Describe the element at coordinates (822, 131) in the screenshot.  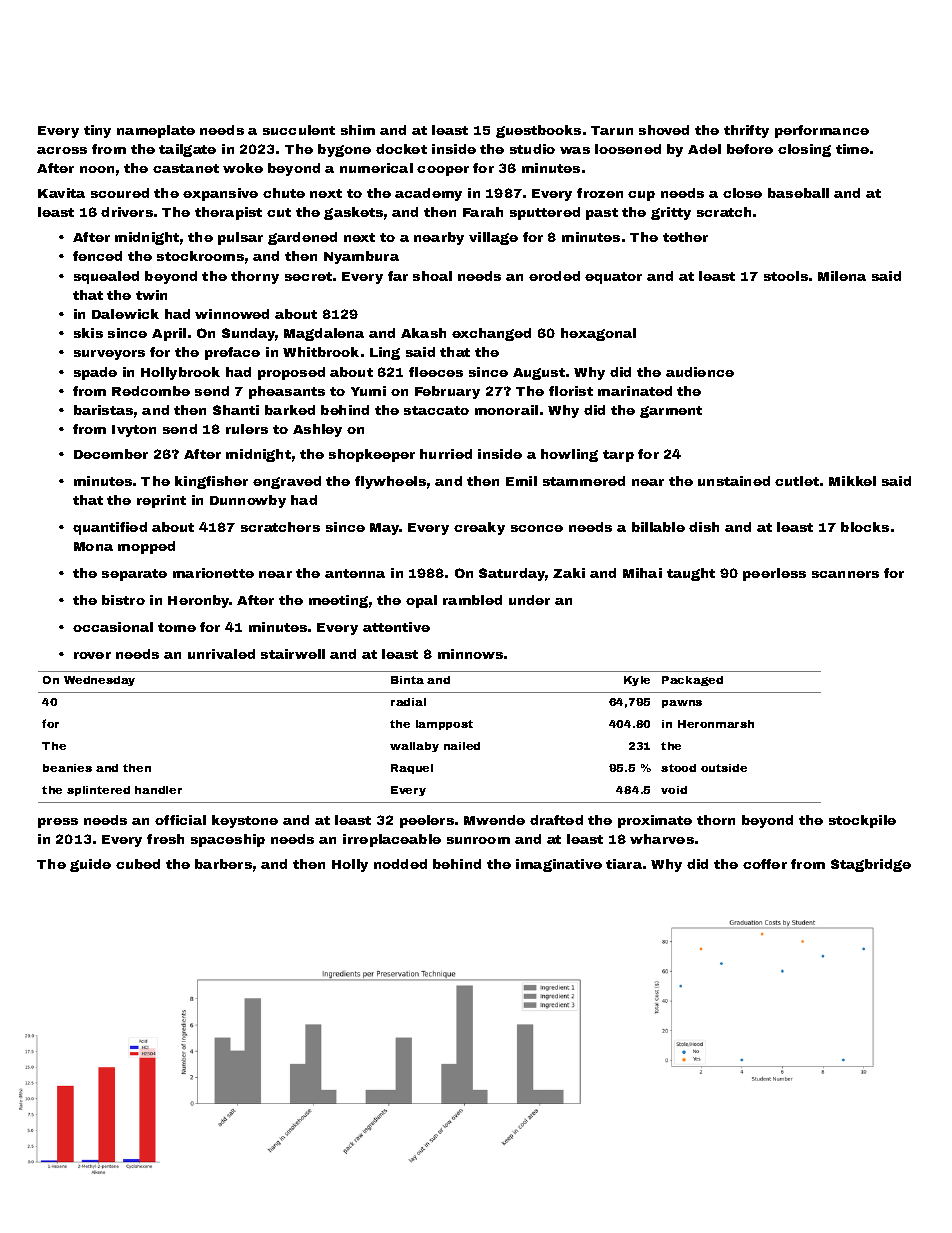
I see `performance` at that location.
